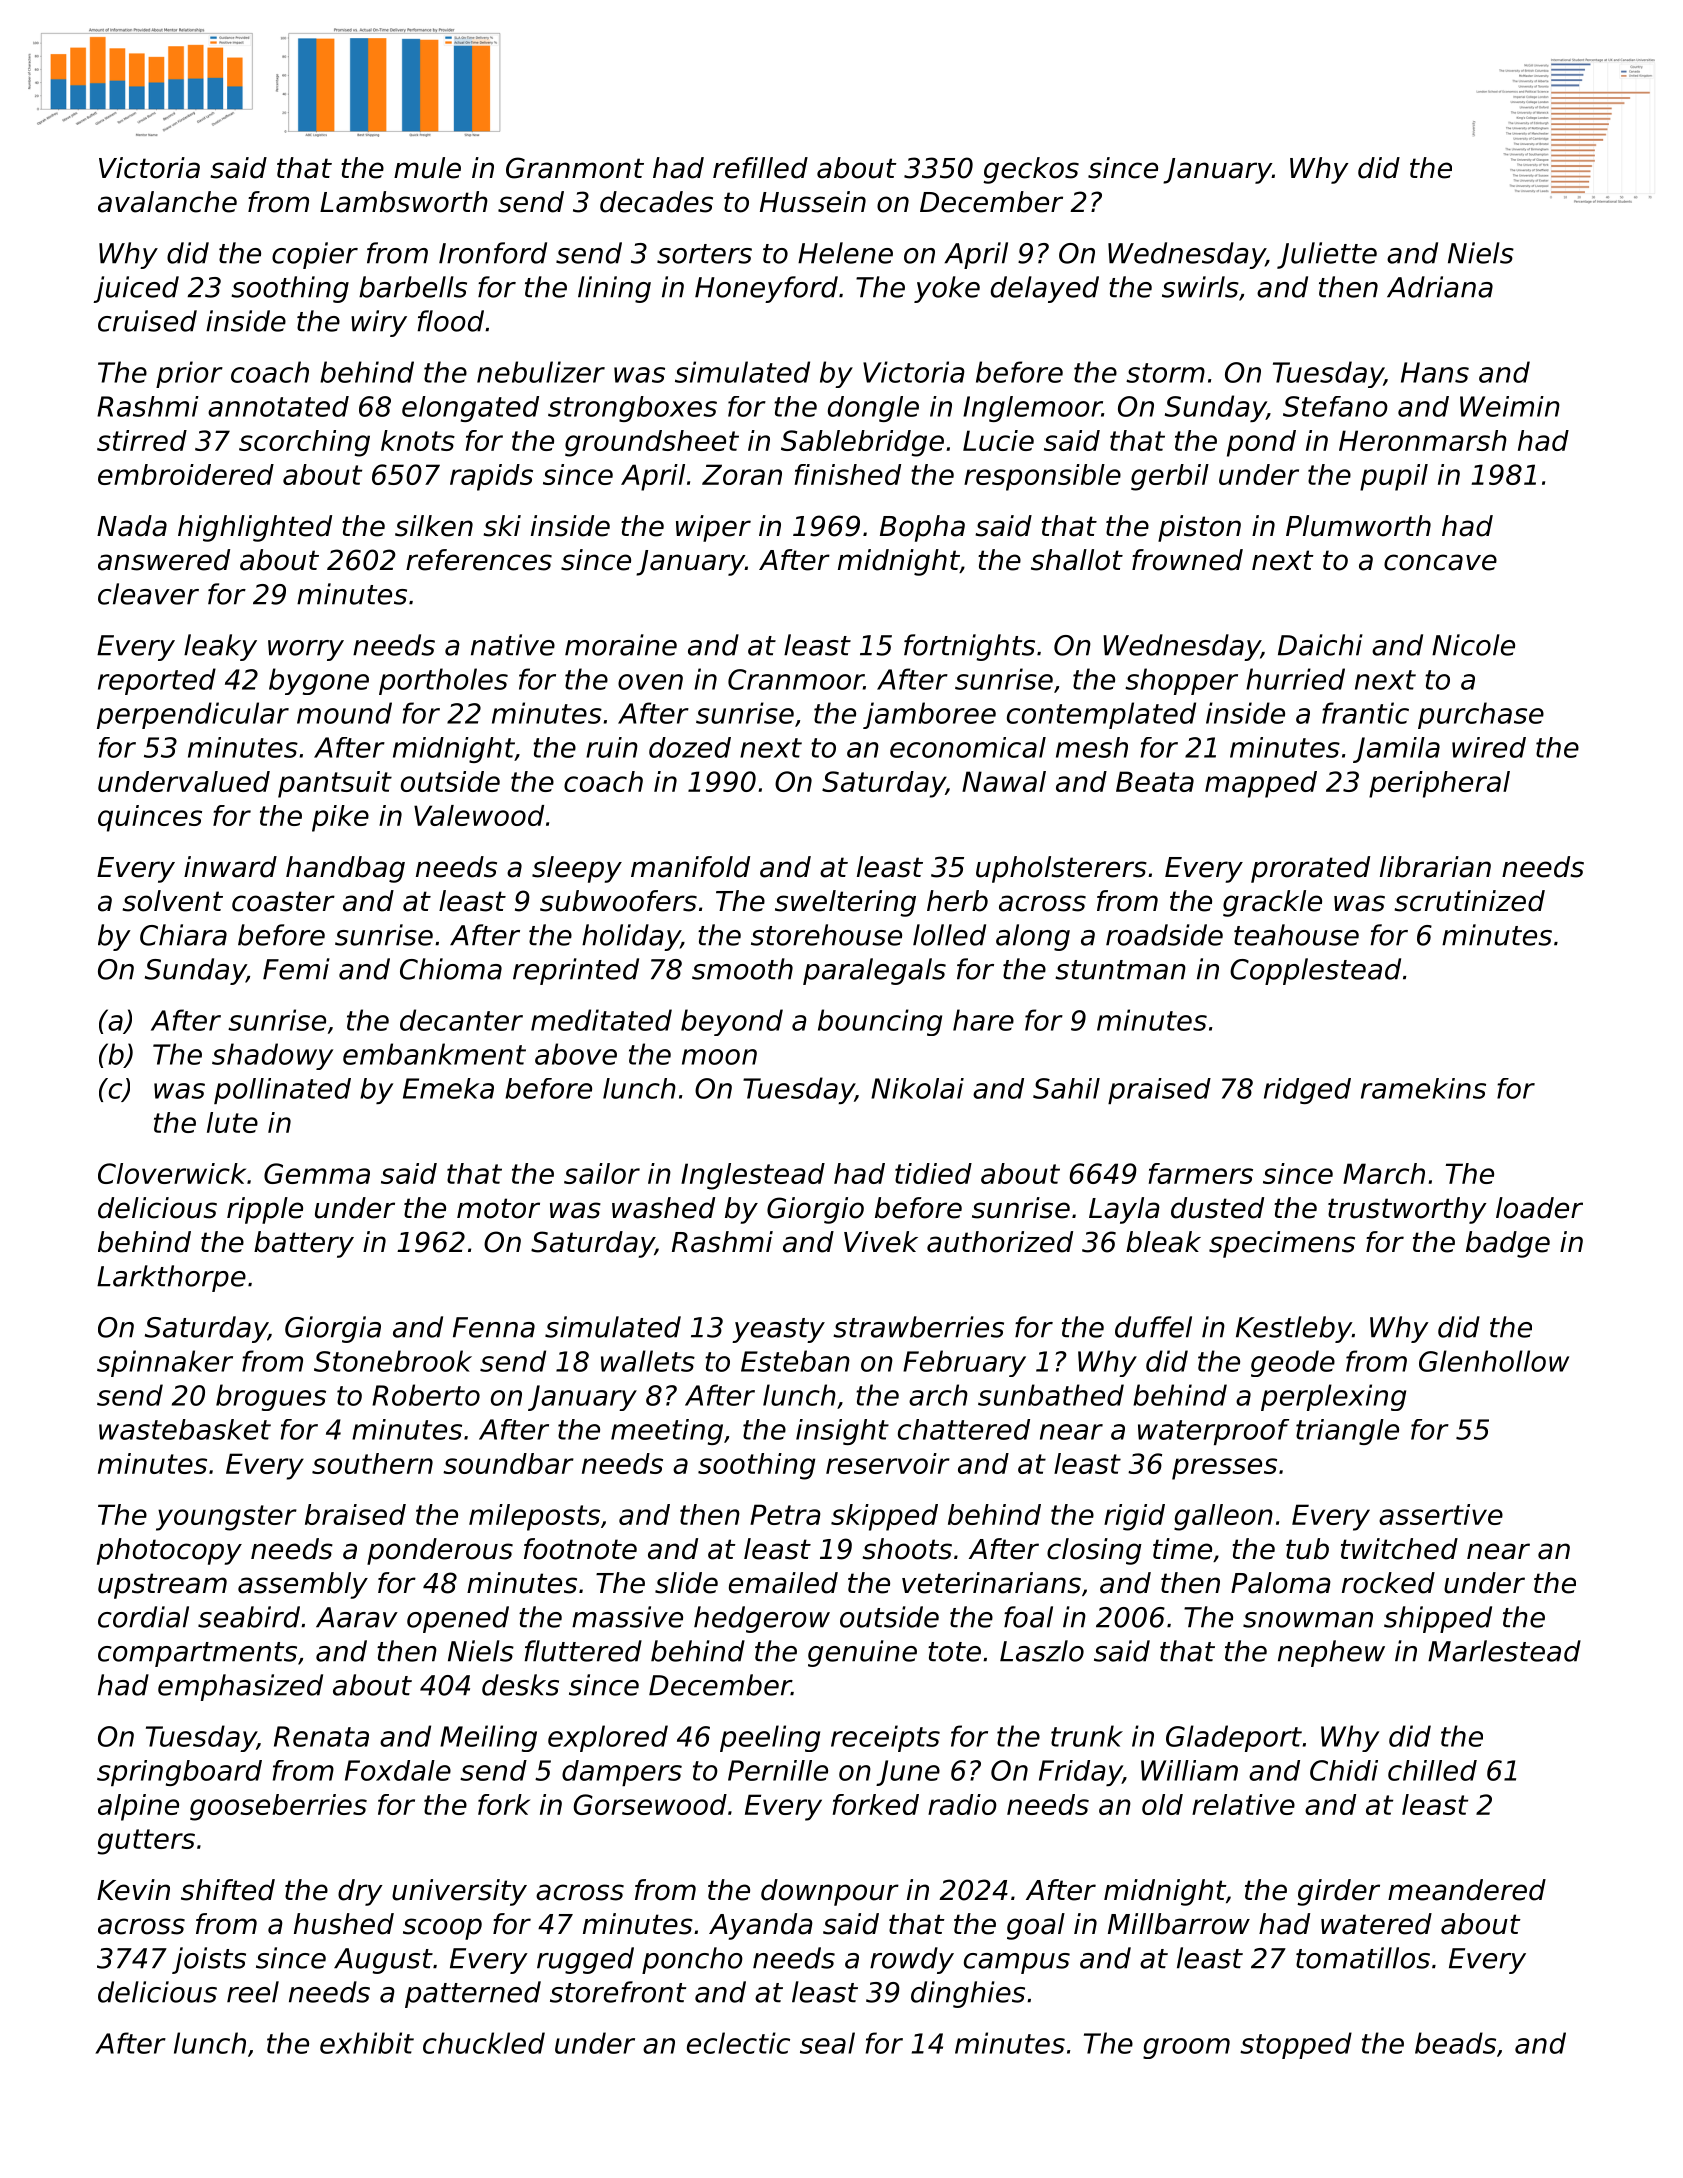  I want to click on insight, so click(842, 1432).
